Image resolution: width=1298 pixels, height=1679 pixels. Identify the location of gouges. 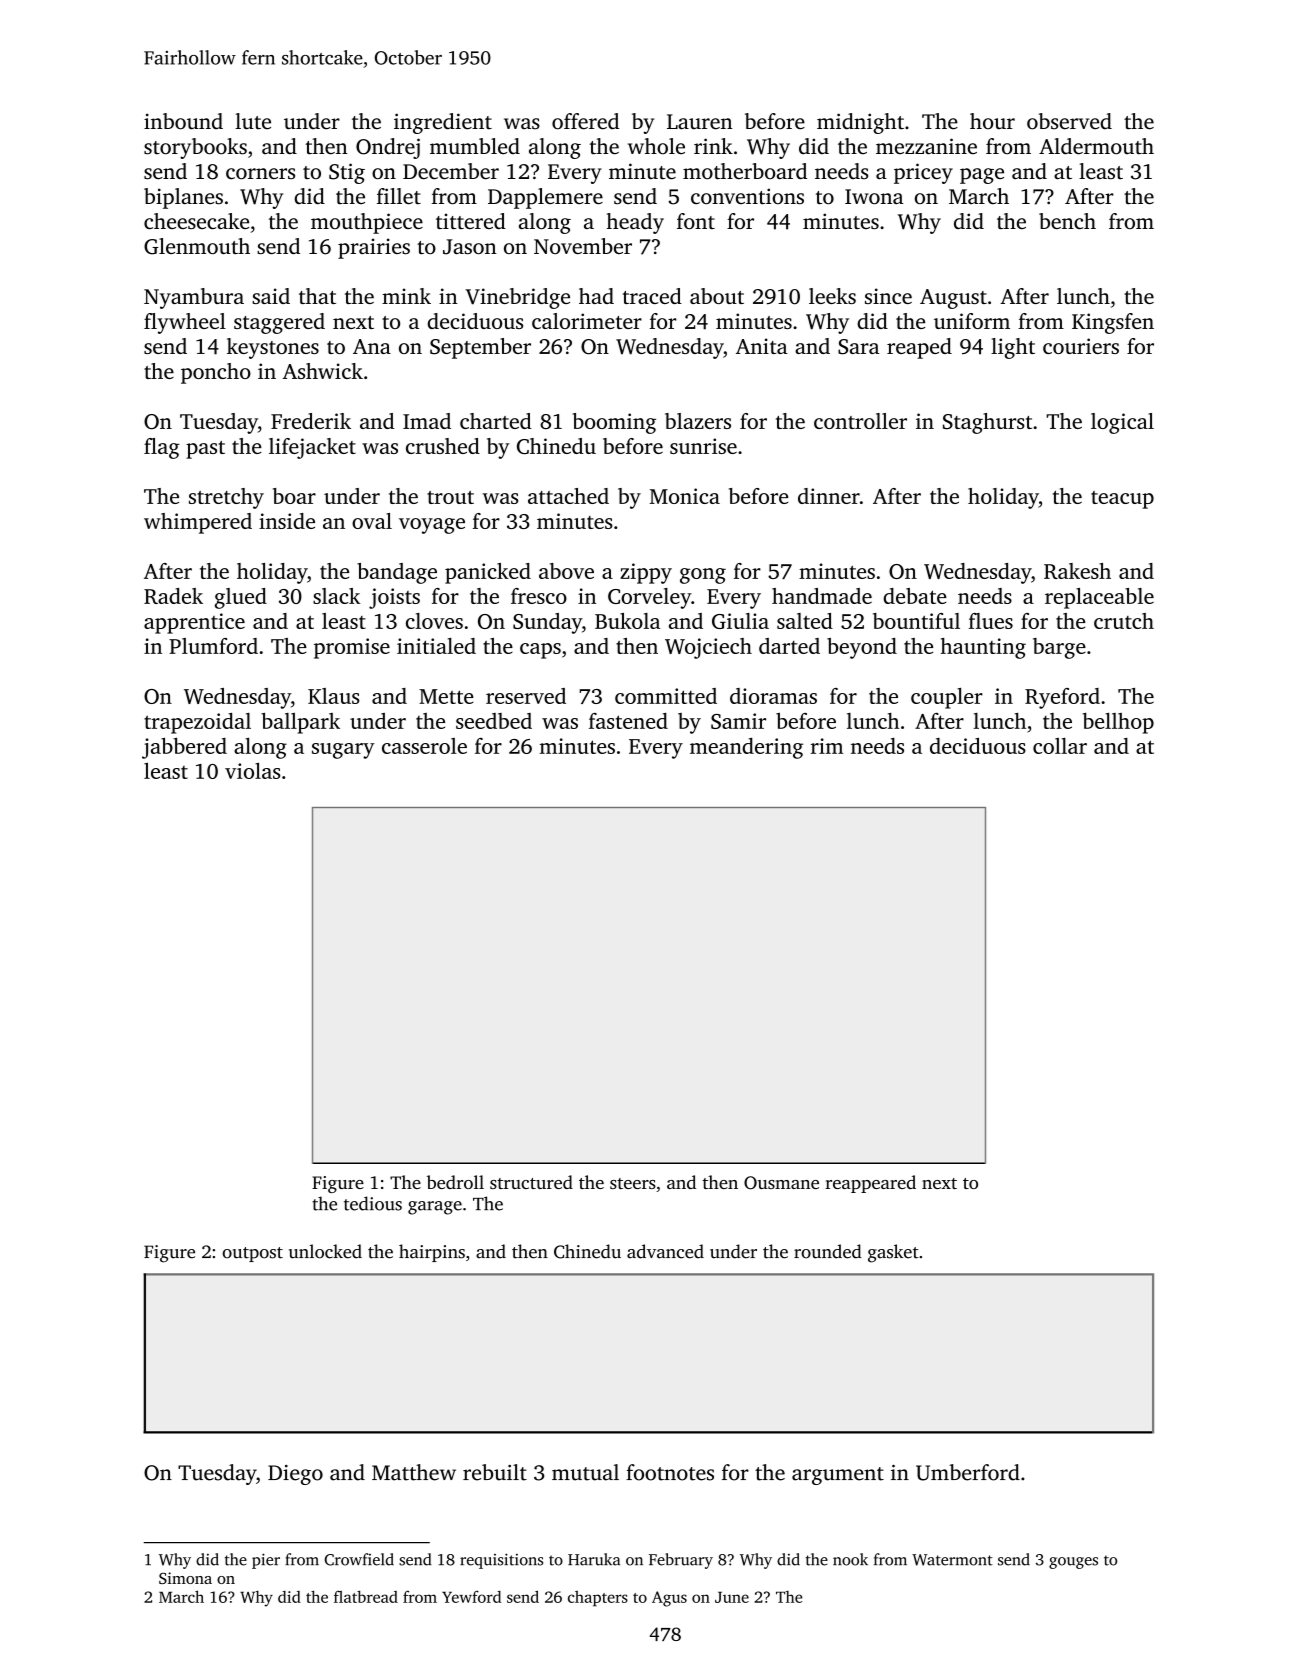
(1073, 1563).
